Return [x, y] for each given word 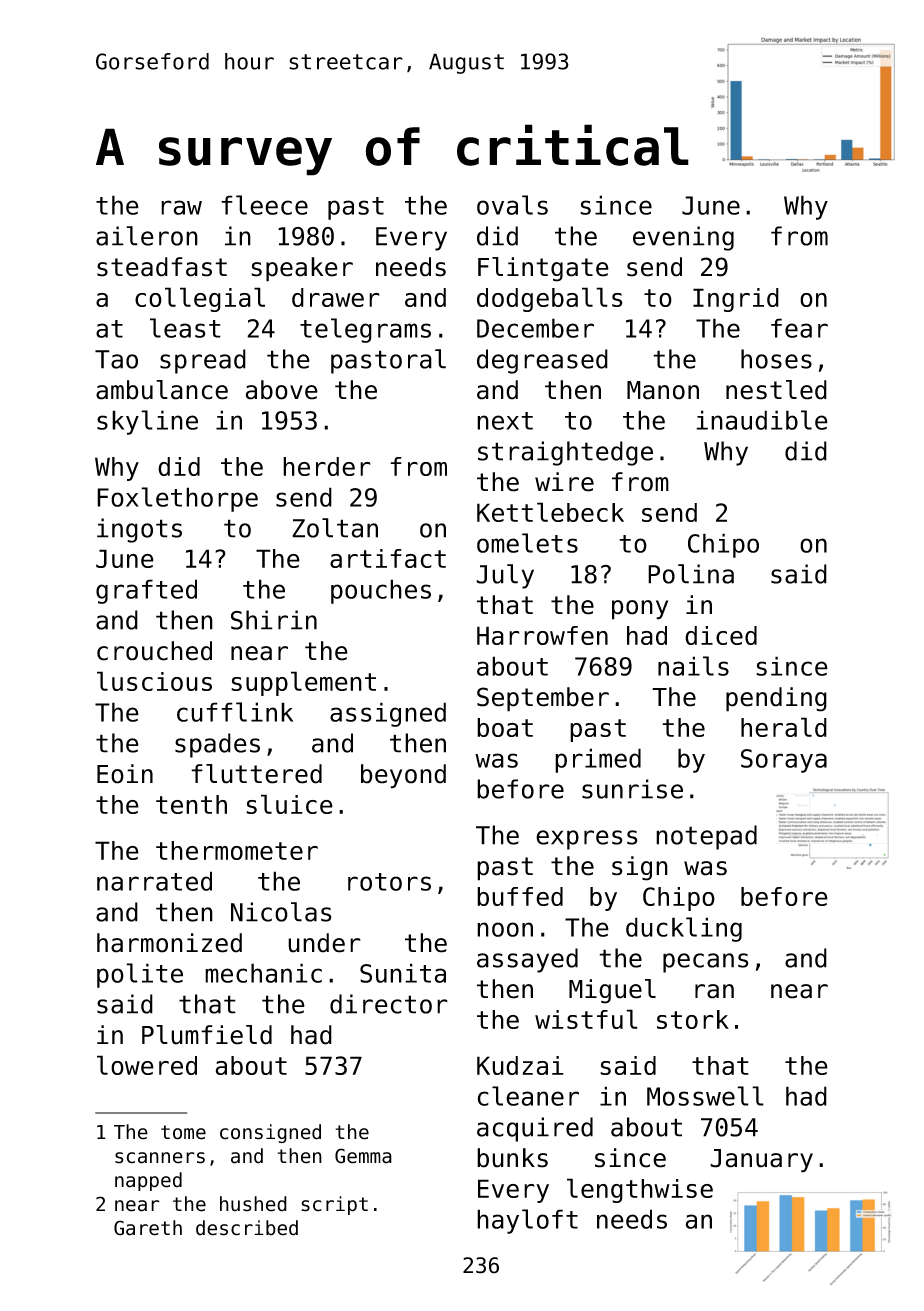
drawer [336, 297]
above [282, 390]
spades [217, 745]
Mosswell [705, 1096]
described [247, 1228]
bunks [512, 1158]
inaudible [762, 420]
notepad [706, 837]
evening [683, 238]
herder [327, 466]
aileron [147, 236]
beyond [403, 776]
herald [784, 727]
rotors [389, 882]
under [324, 943]
